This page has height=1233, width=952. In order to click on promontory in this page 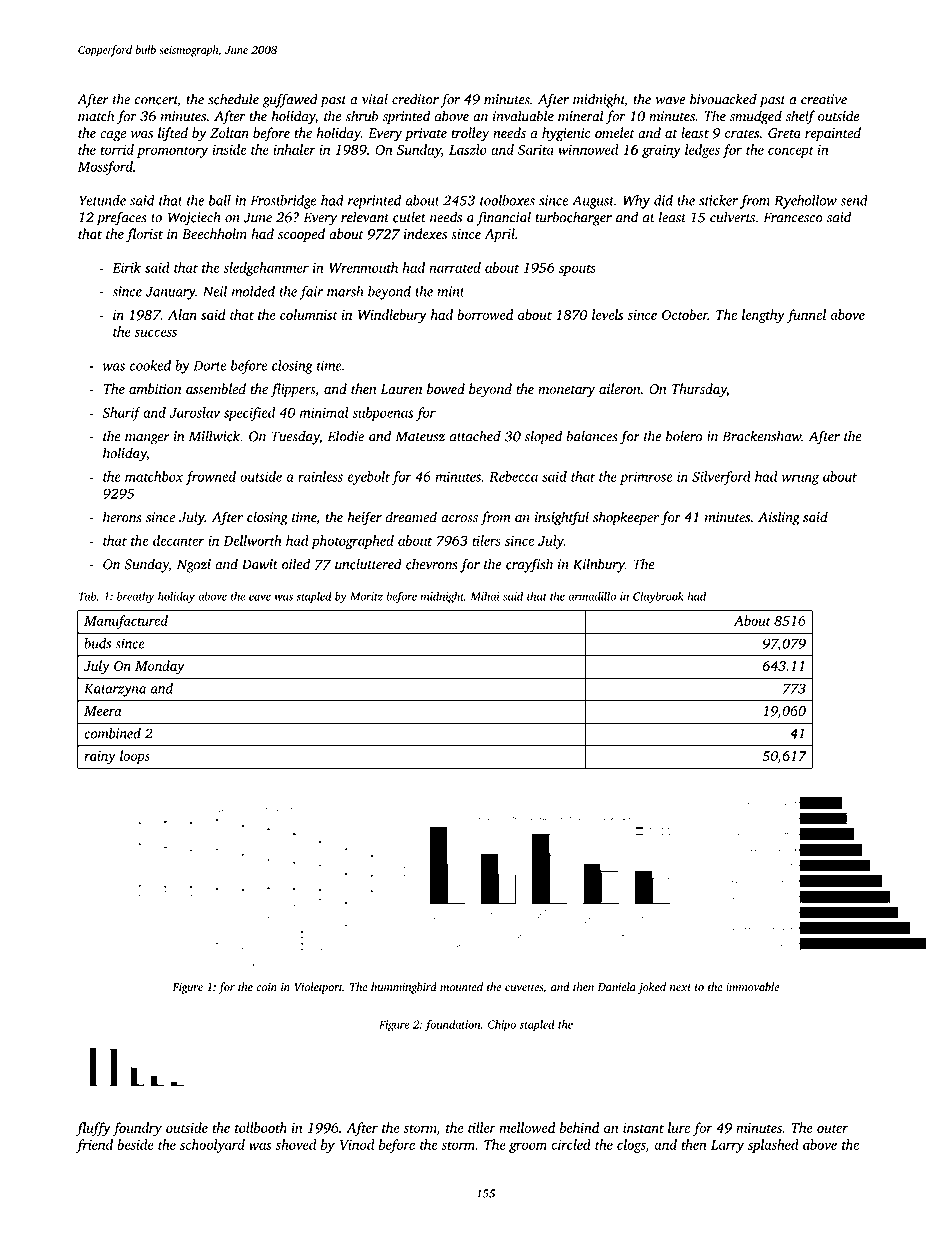, I will do `click(172, 152)`.
